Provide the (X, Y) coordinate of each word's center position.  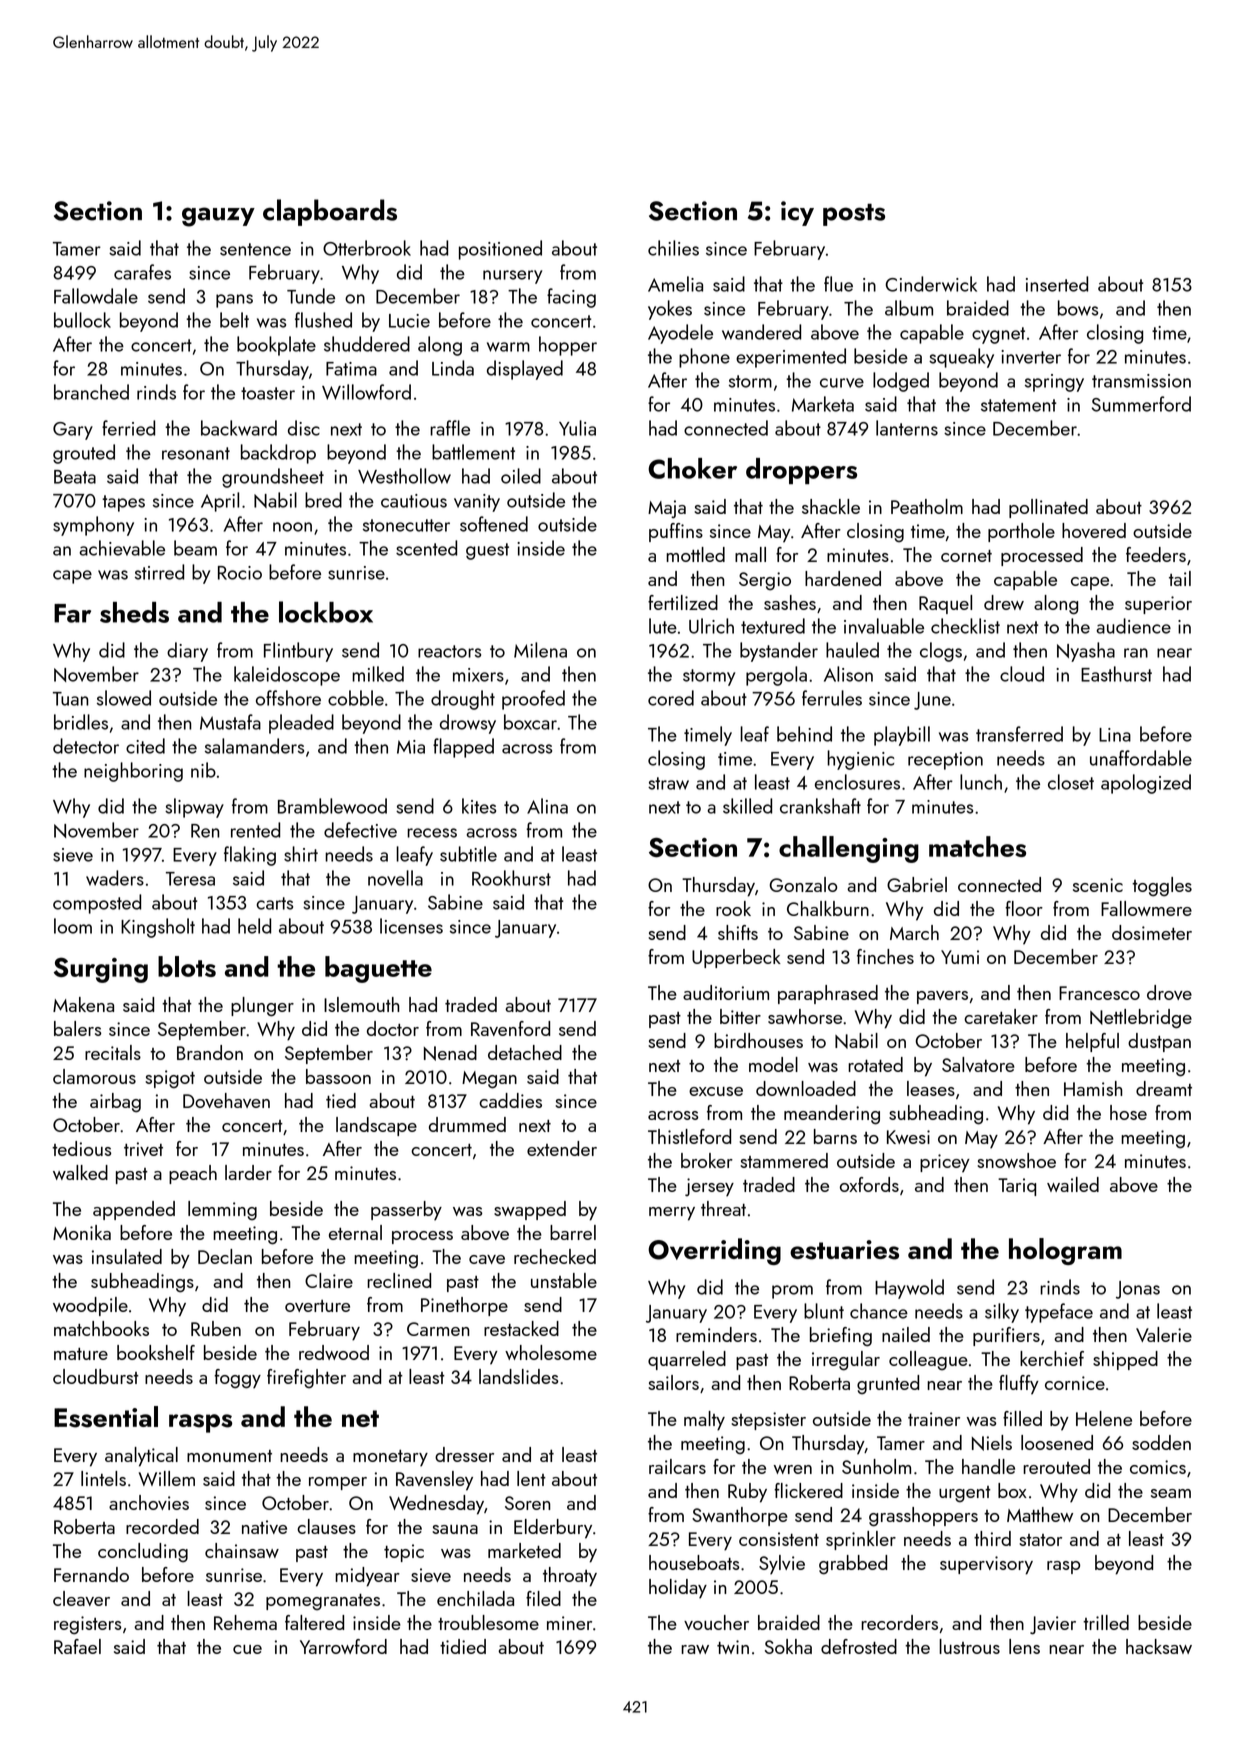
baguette (378, 969)
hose (1128, 1112)
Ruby (747, 1493)
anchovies (149, 1502)
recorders (899, 1622)
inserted (1057, 284)
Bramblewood (332, 806)
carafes (142, 272)
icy (797, 213)
